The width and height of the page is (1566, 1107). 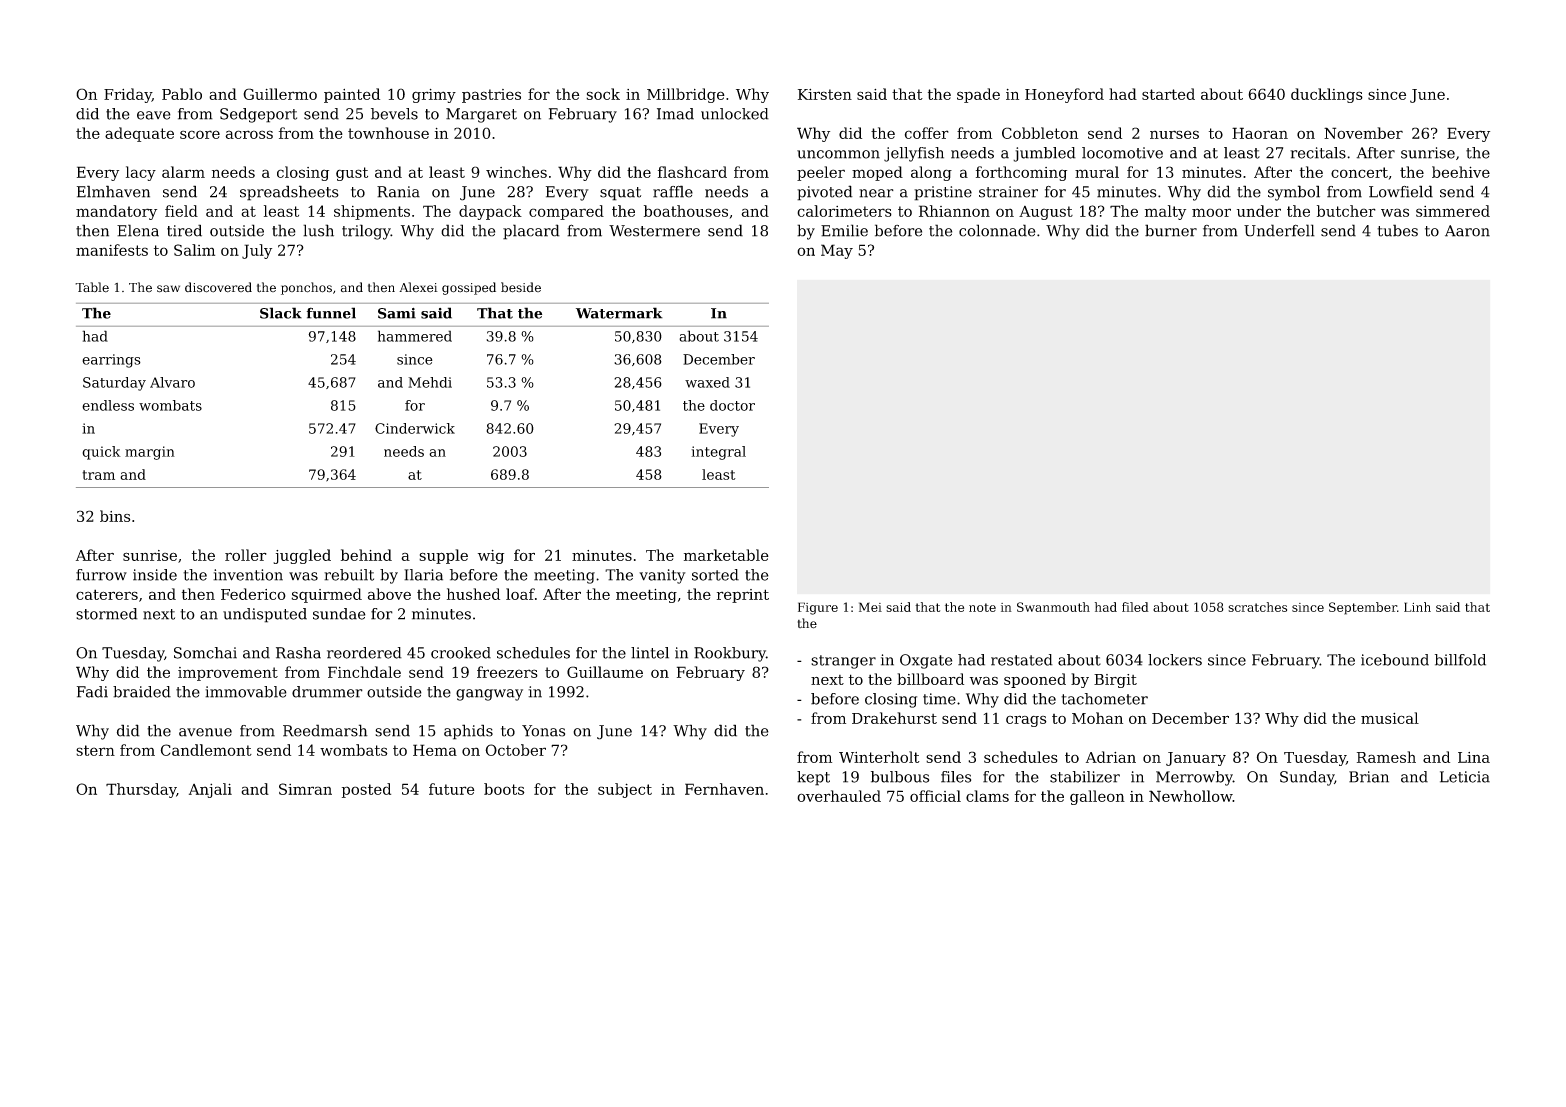 What do you see at coordinates (1390, 718) in the page?
I see `musical` at bounding box center [1390, 718].
